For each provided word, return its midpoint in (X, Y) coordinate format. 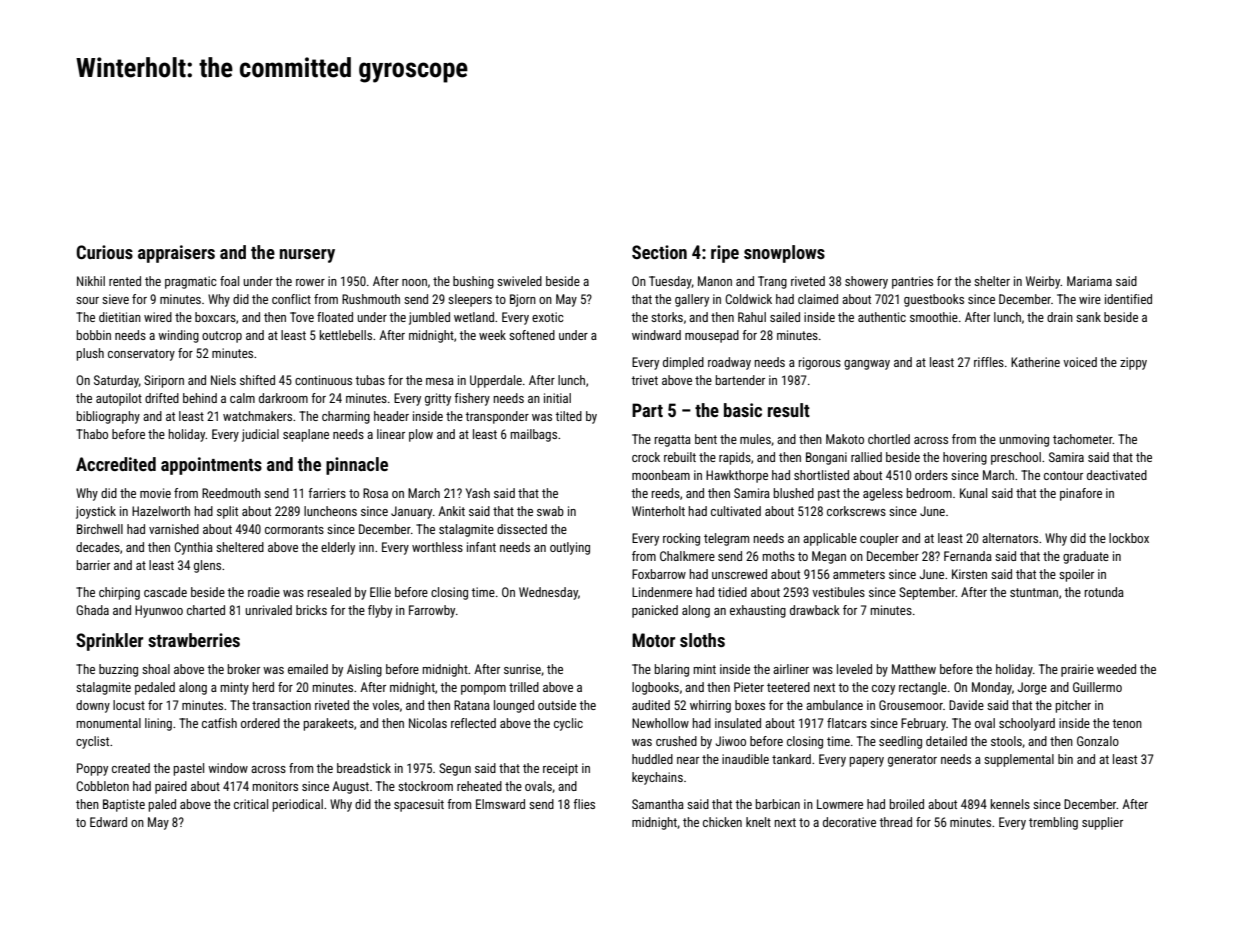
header (391, 416)
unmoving (1024, 440)
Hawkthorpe (737, 476)
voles (385, 705)
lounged (514, 706)
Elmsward (500, 804)
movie (155, 493)
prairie (1077, 670)
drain (1060, 317)
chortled (889, 439)
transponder (497, 417)
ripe (725, 254)
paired (171, 787)
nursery (307, 256)
